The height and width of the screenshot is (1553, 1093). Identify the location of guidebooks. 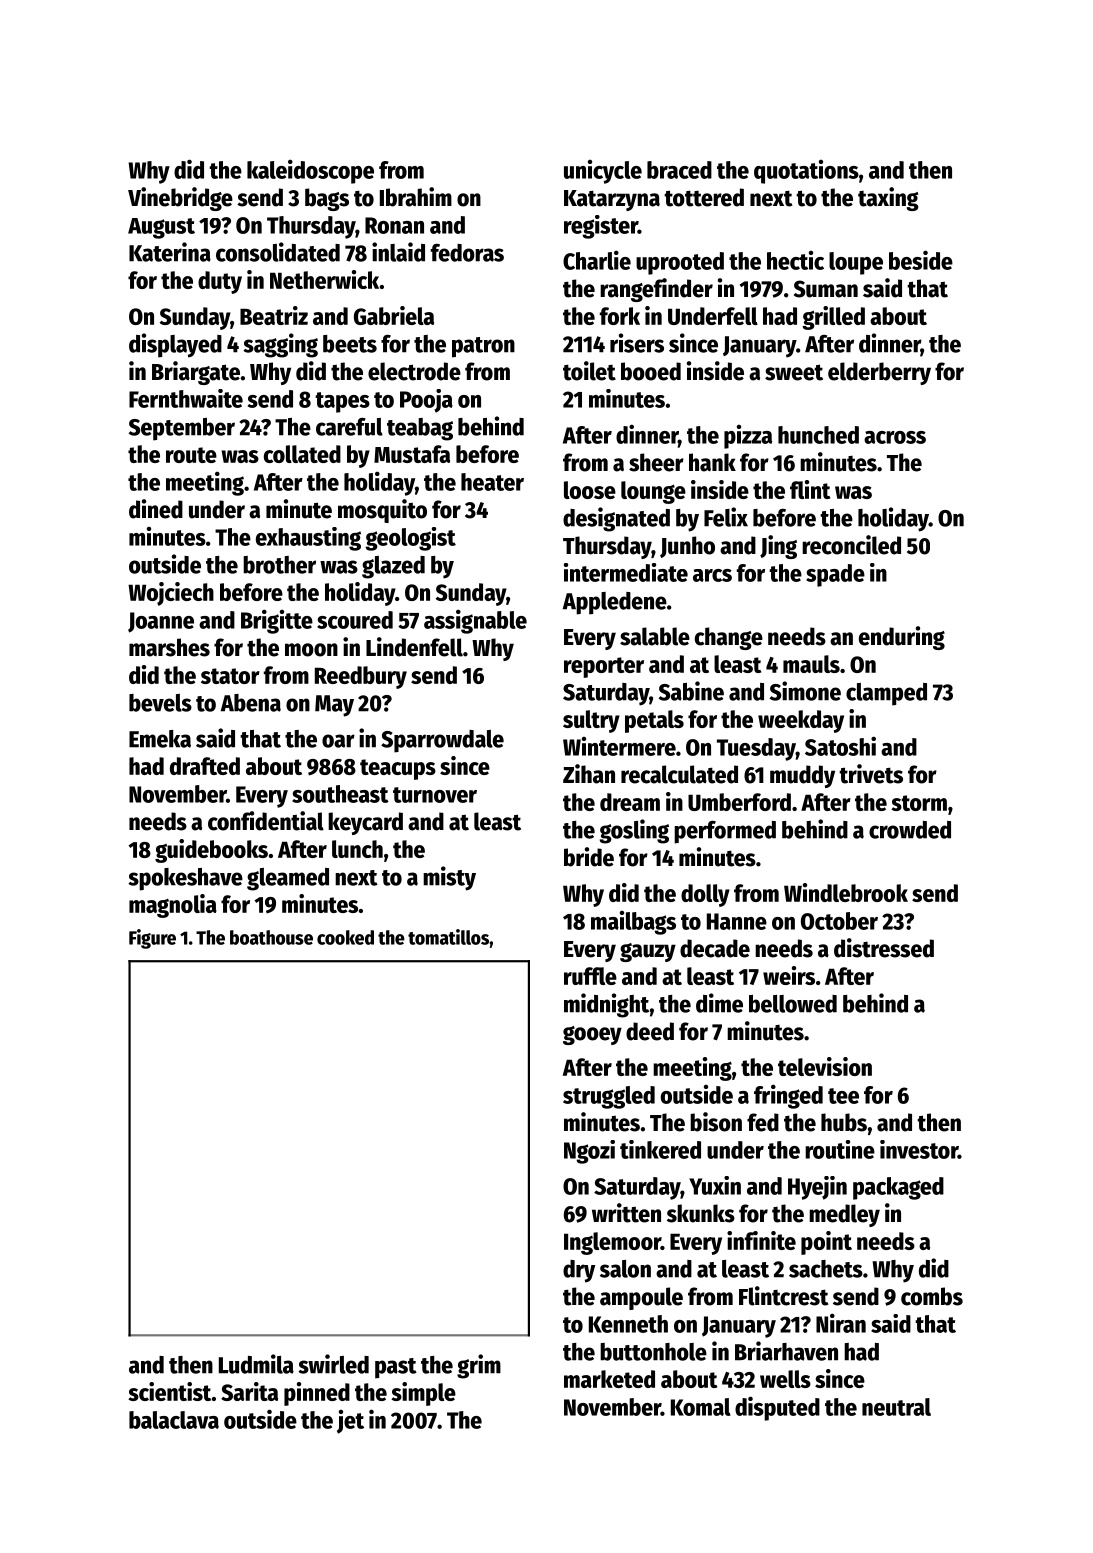
(211, 851).
